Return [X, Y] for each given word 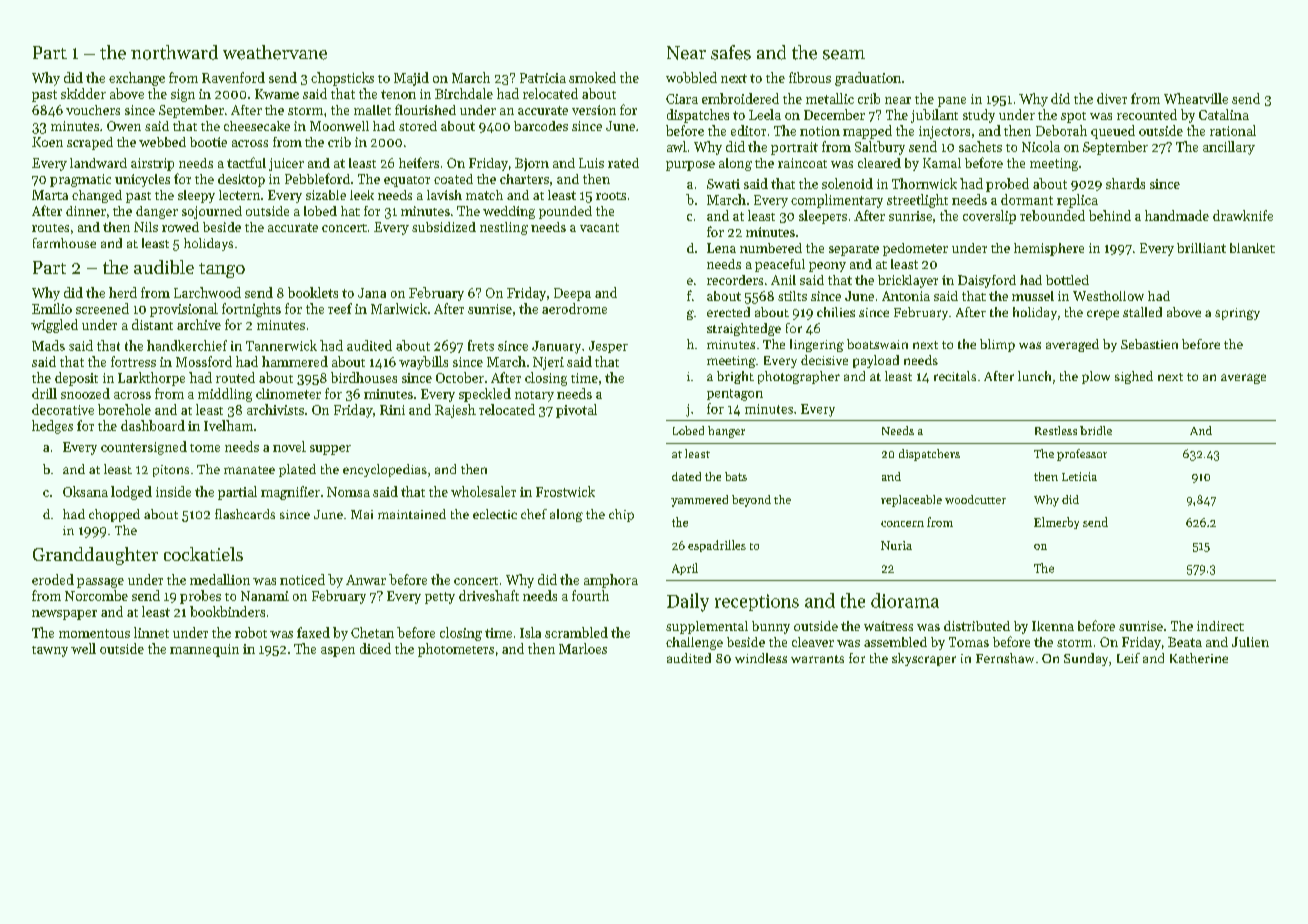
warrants [817, 659]
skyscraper [924, 659]
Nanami [265, 596]
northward [174, 52]
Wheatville [1196, 98]
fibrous [810, 77]
